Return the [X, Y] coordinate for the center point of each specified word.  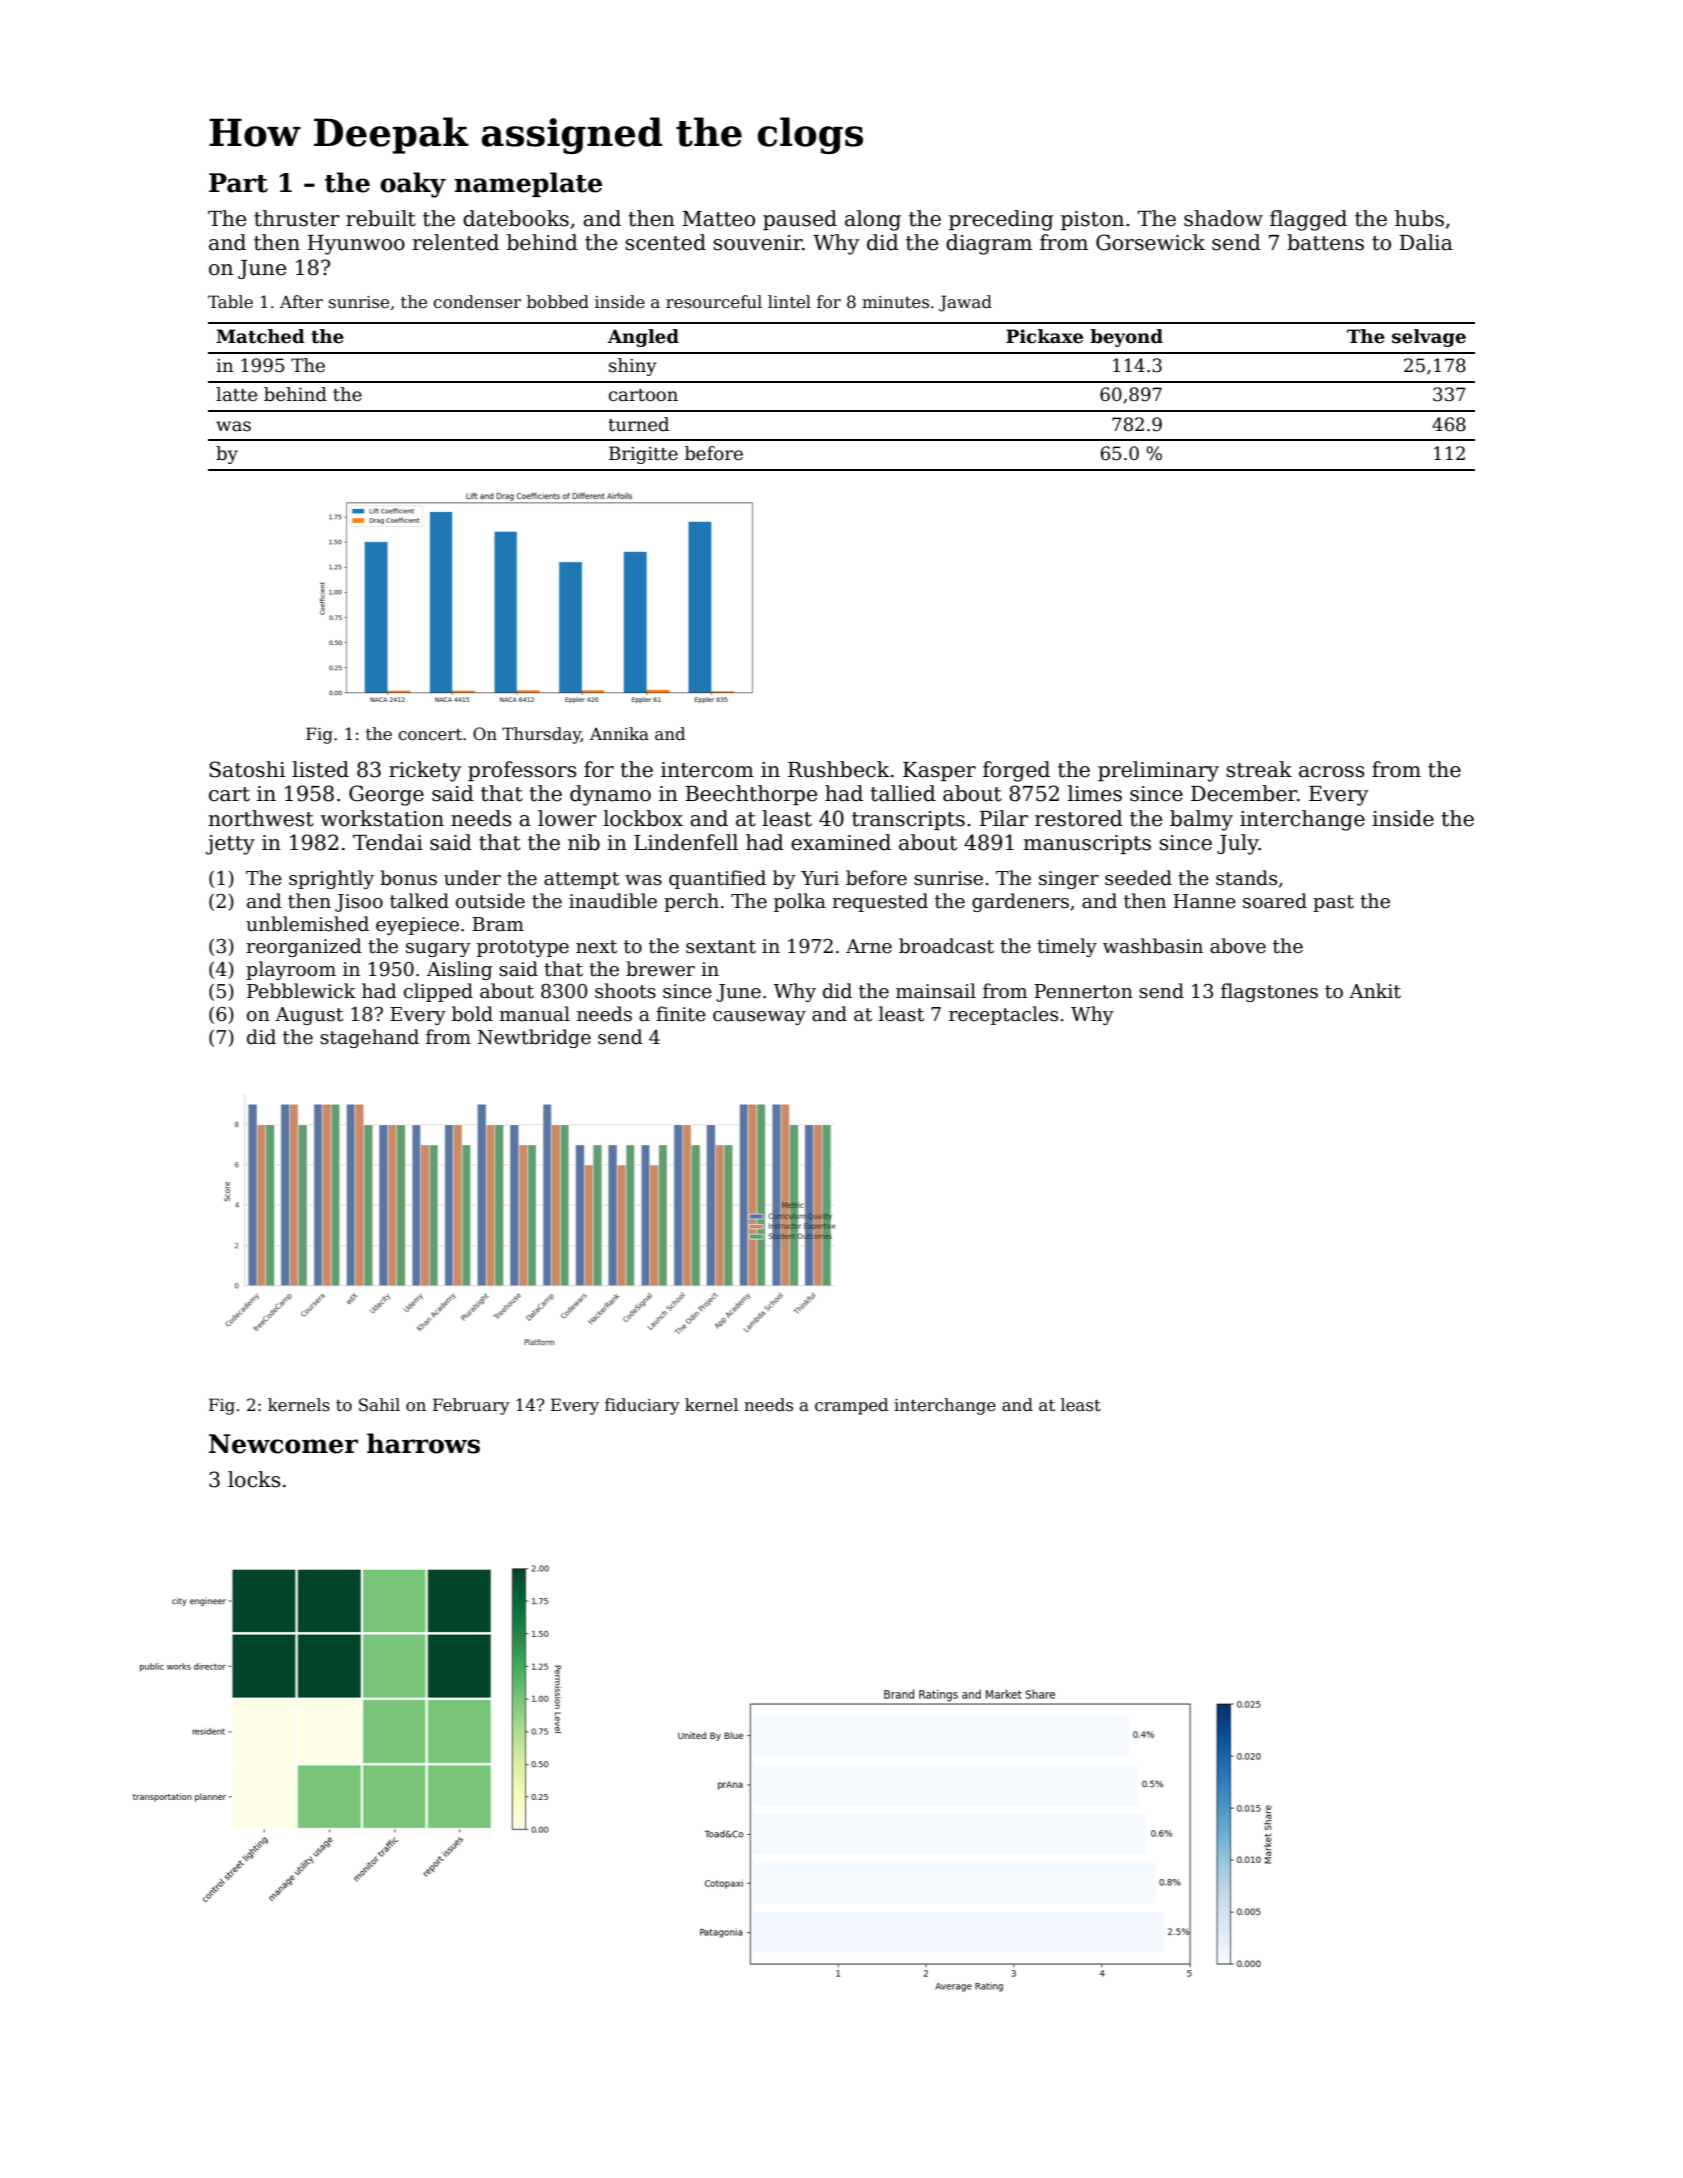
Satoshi [247, 769]
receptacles [1003, 1015]
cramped [851, 1406]
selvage [1429, 338]
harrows [423, 1443]
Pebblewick [301, 991]
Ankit [1375, 991]
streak [1259, 769]
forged [1016, 771]
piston [1092, 220]
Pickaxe [1044, 336]
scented [665, 242]
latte [236, 394]
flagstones [1269, 992]
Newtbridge [534, 1038]
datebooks [516, 218]
